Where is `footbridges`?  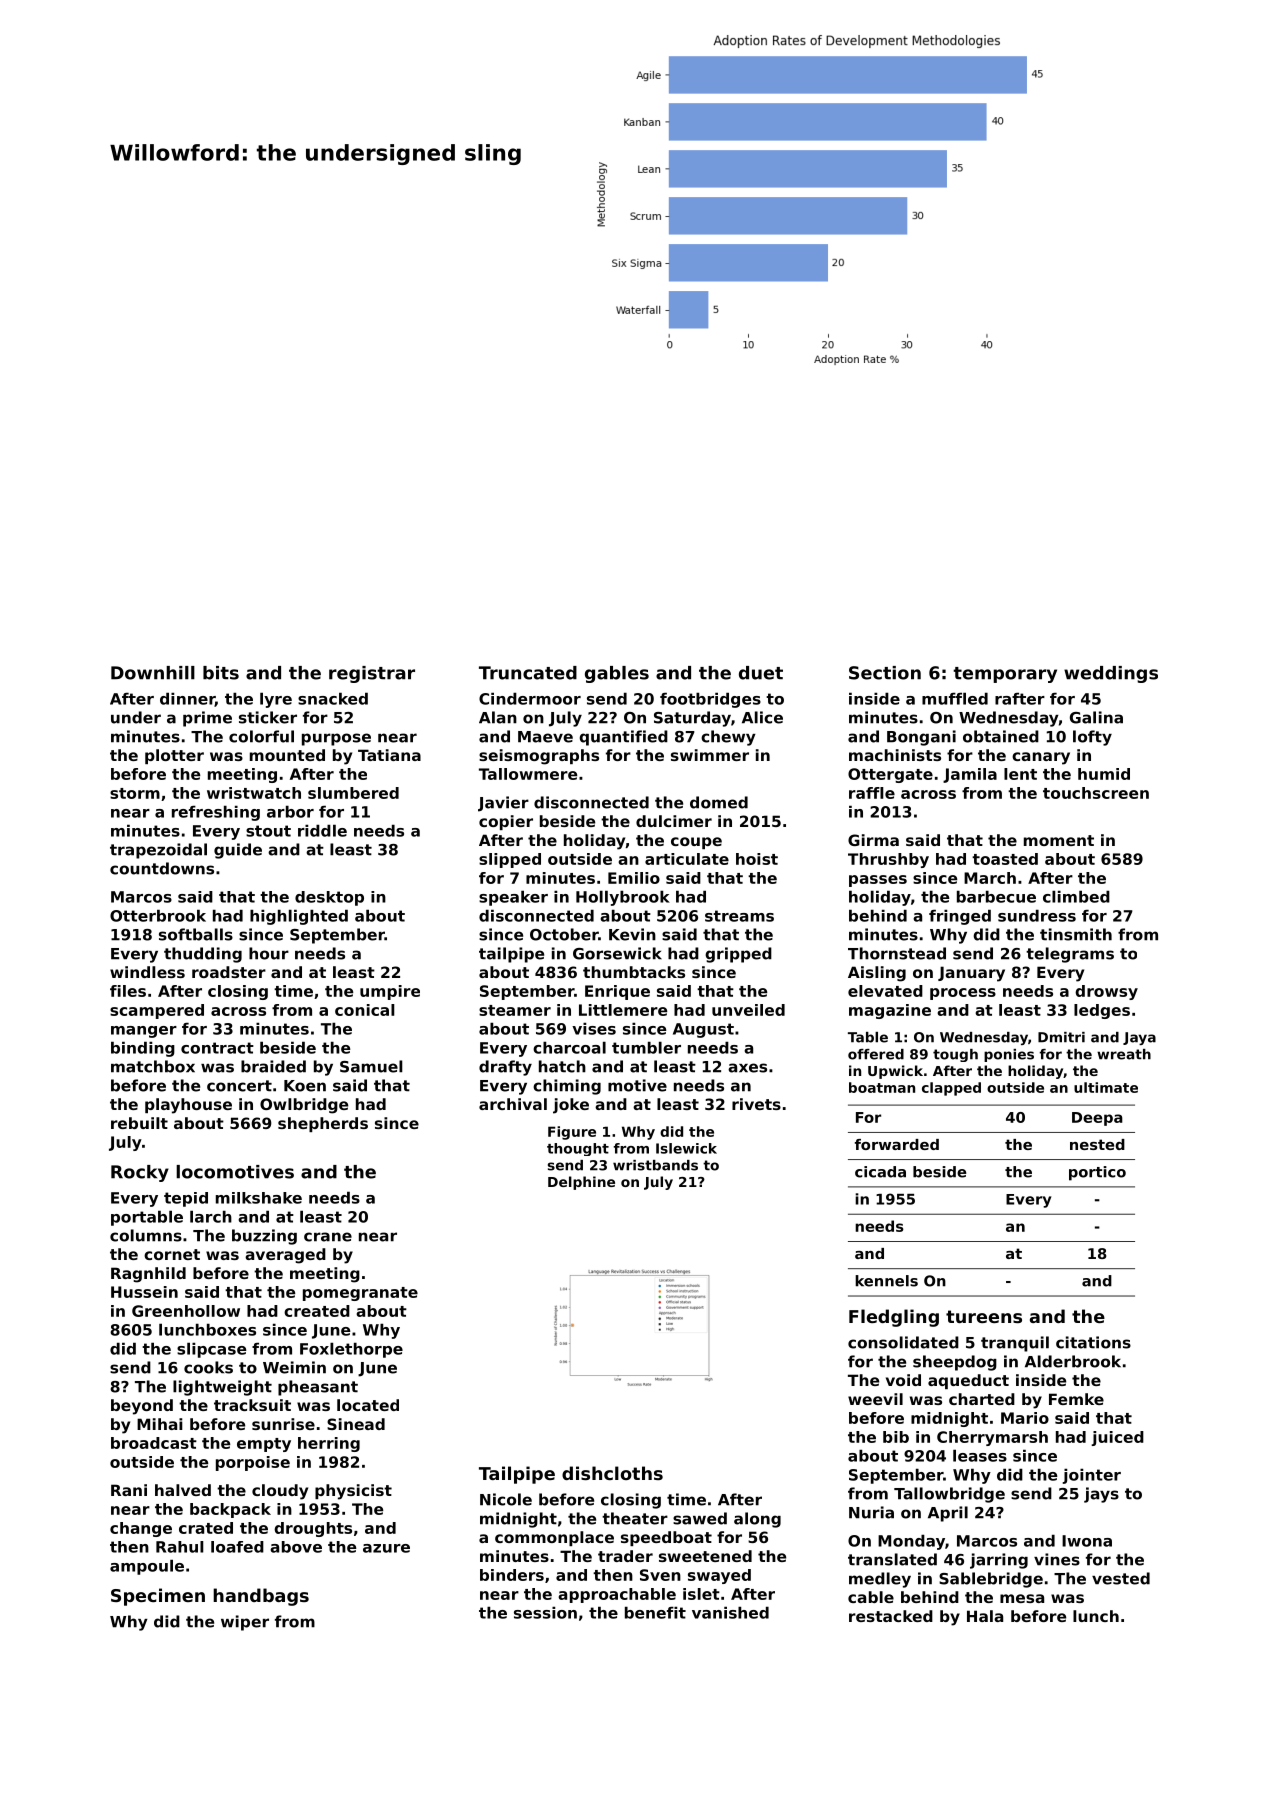
footbridges is located at coordinates (710, 700).
